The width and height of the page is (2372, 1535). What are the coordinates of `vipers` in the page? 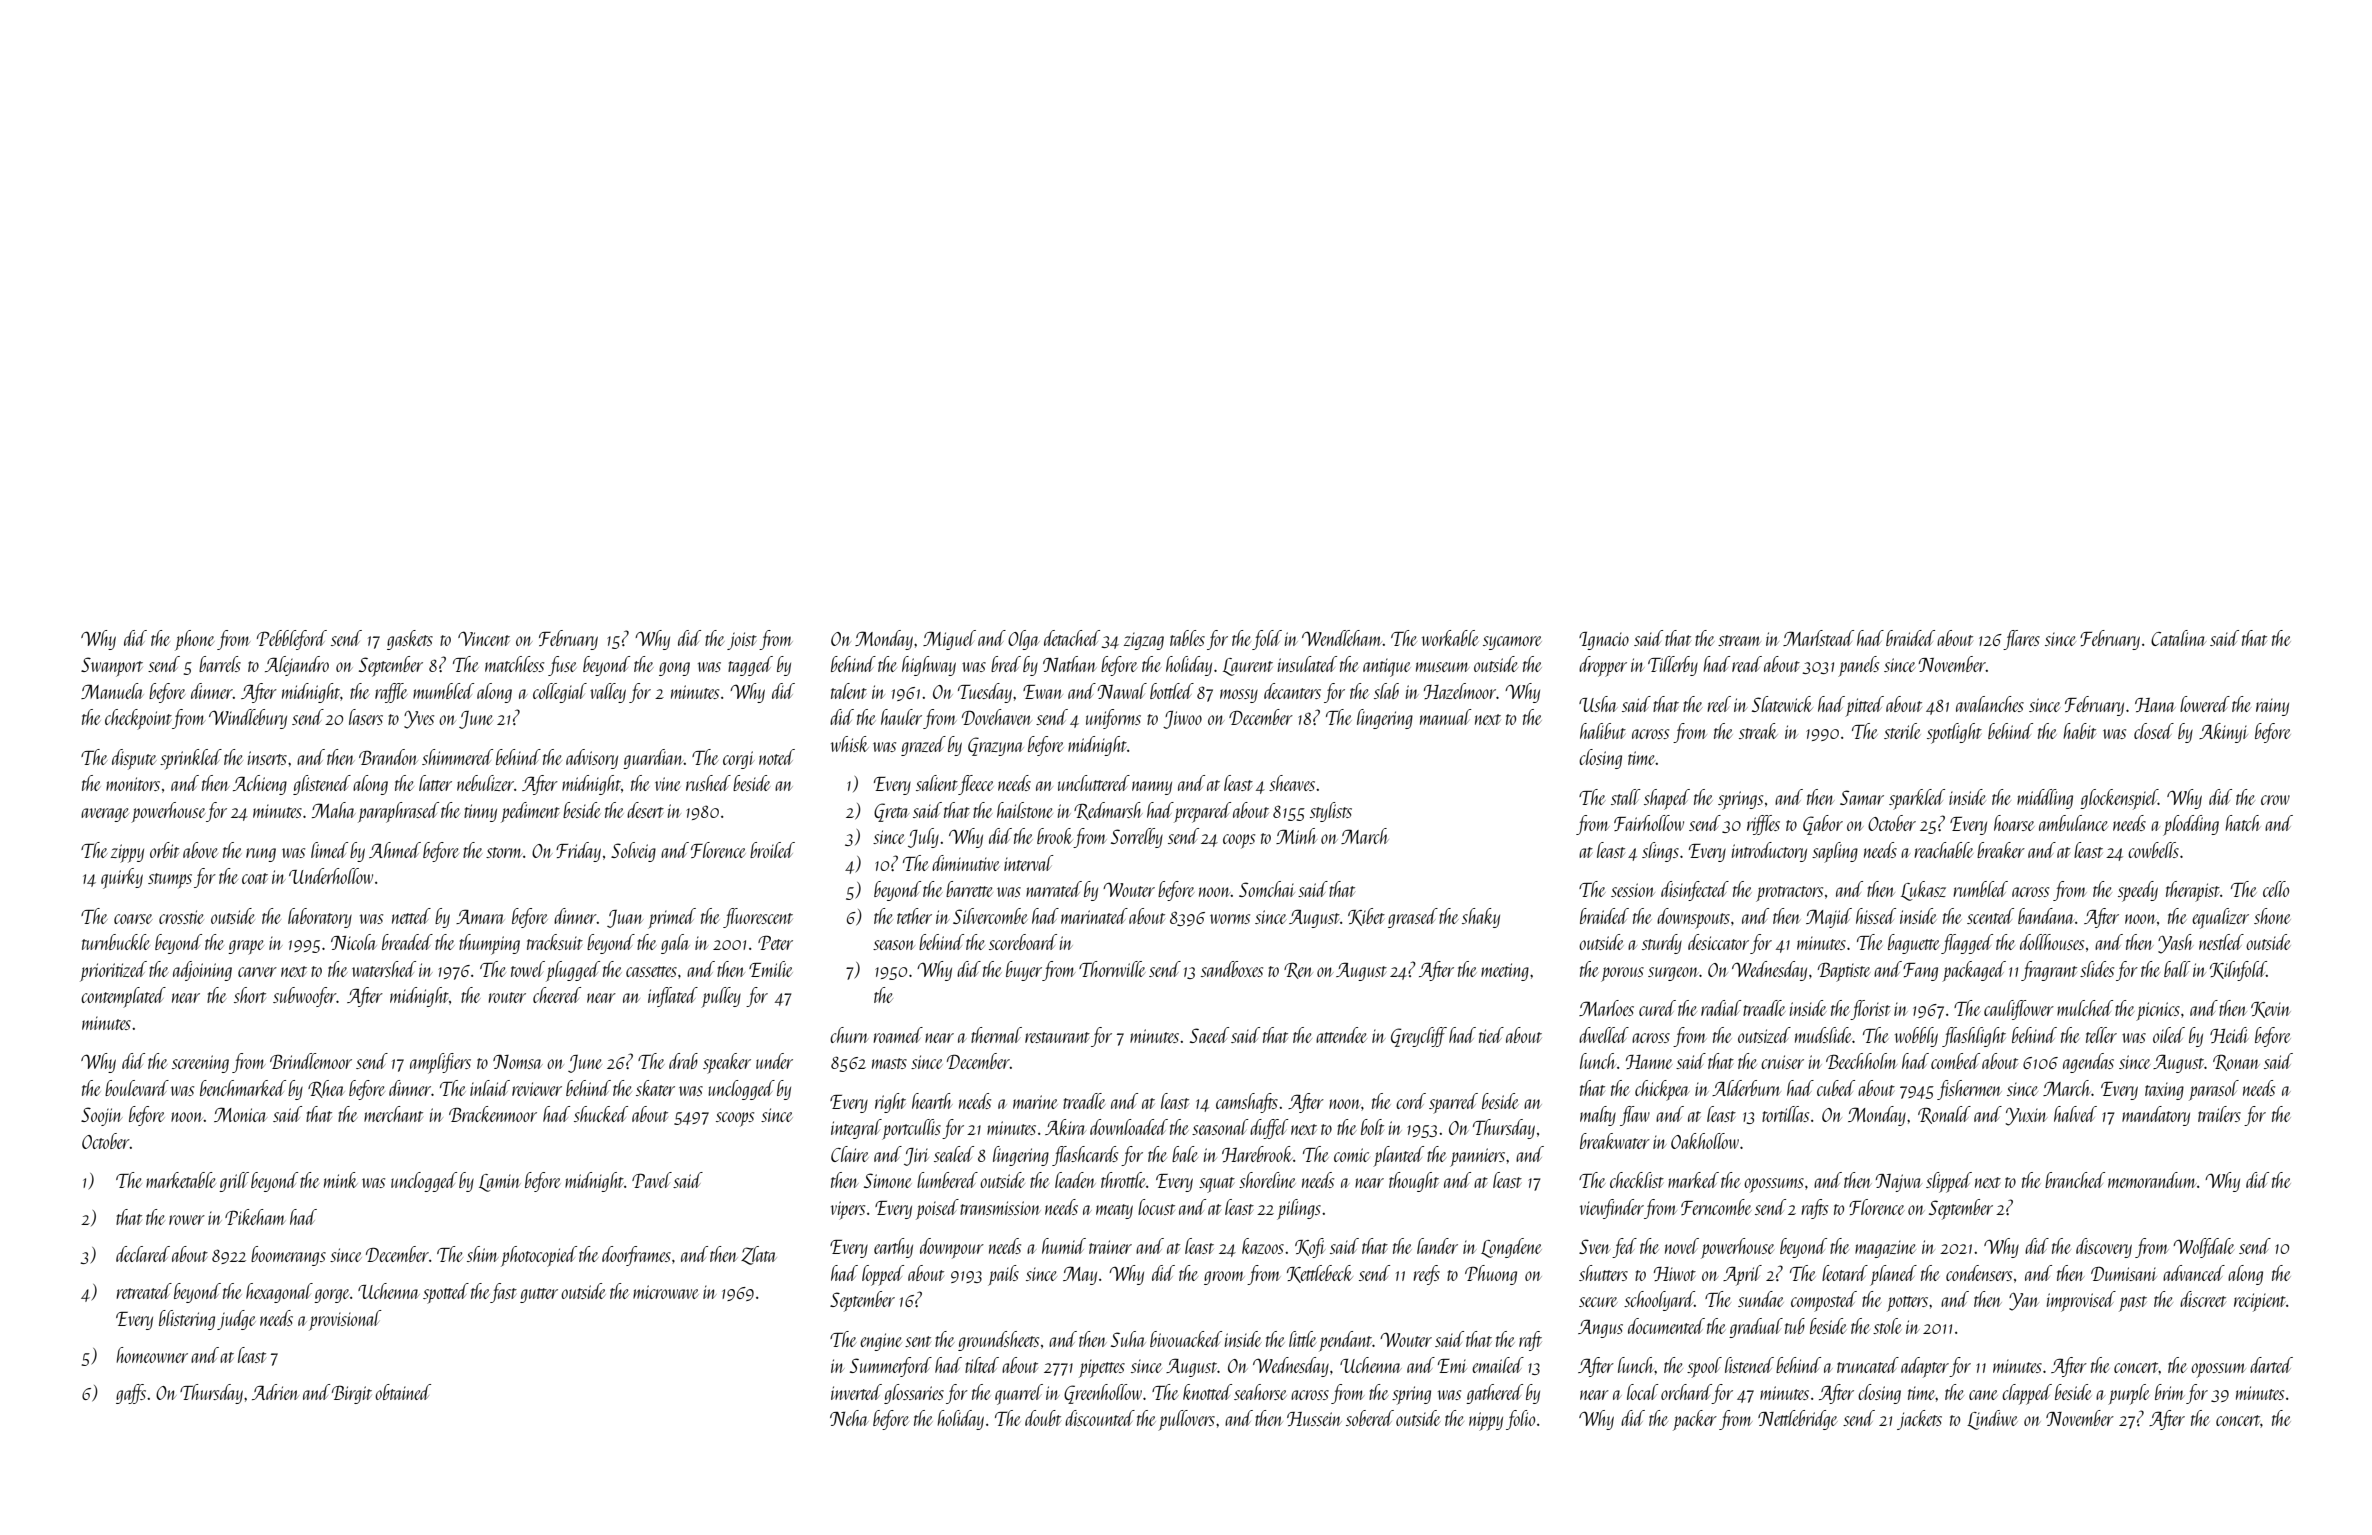 It's located at (848, 1210).
